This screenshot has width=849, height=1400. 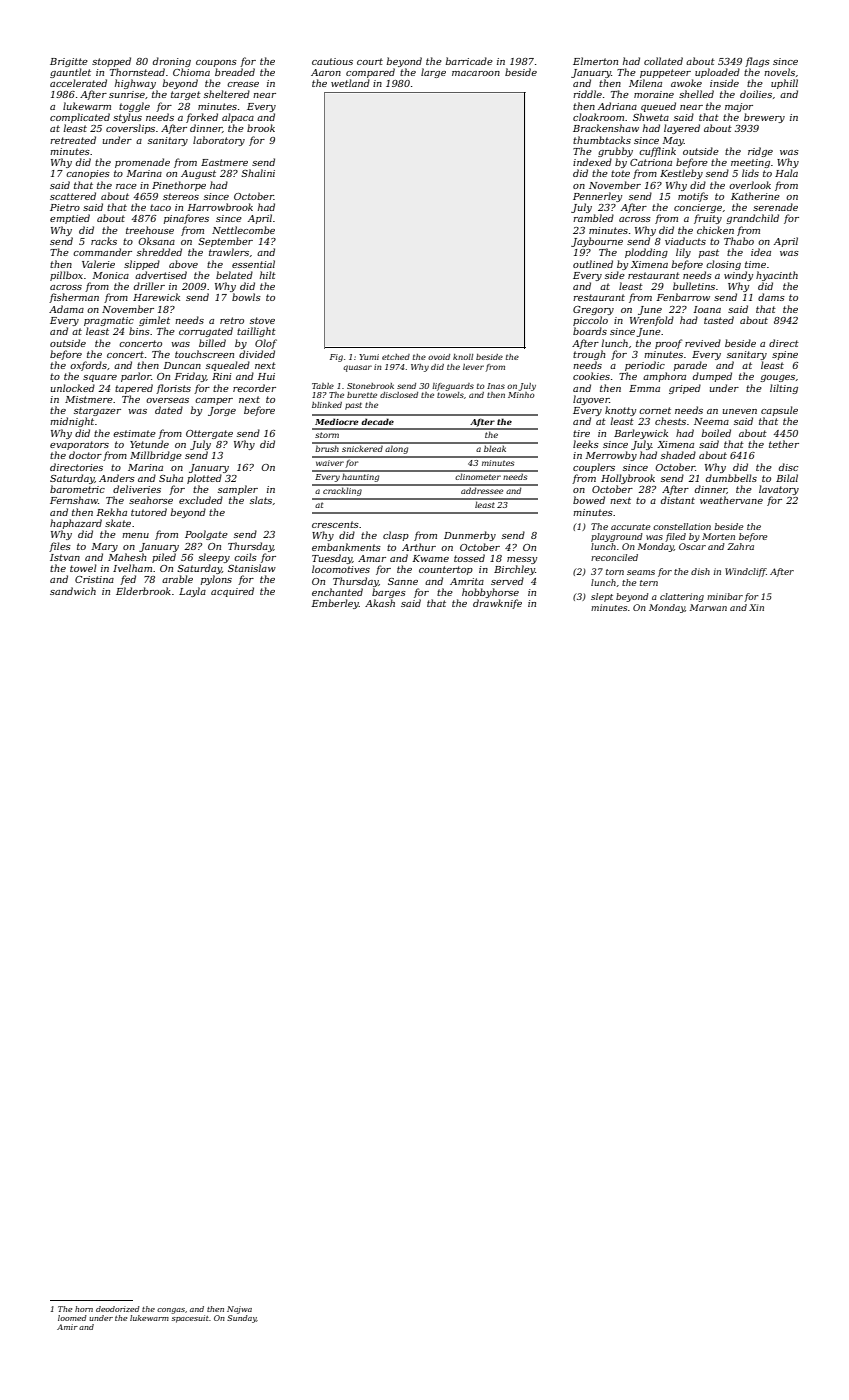 I want to click on Xin, so click(x=756, y=607).
